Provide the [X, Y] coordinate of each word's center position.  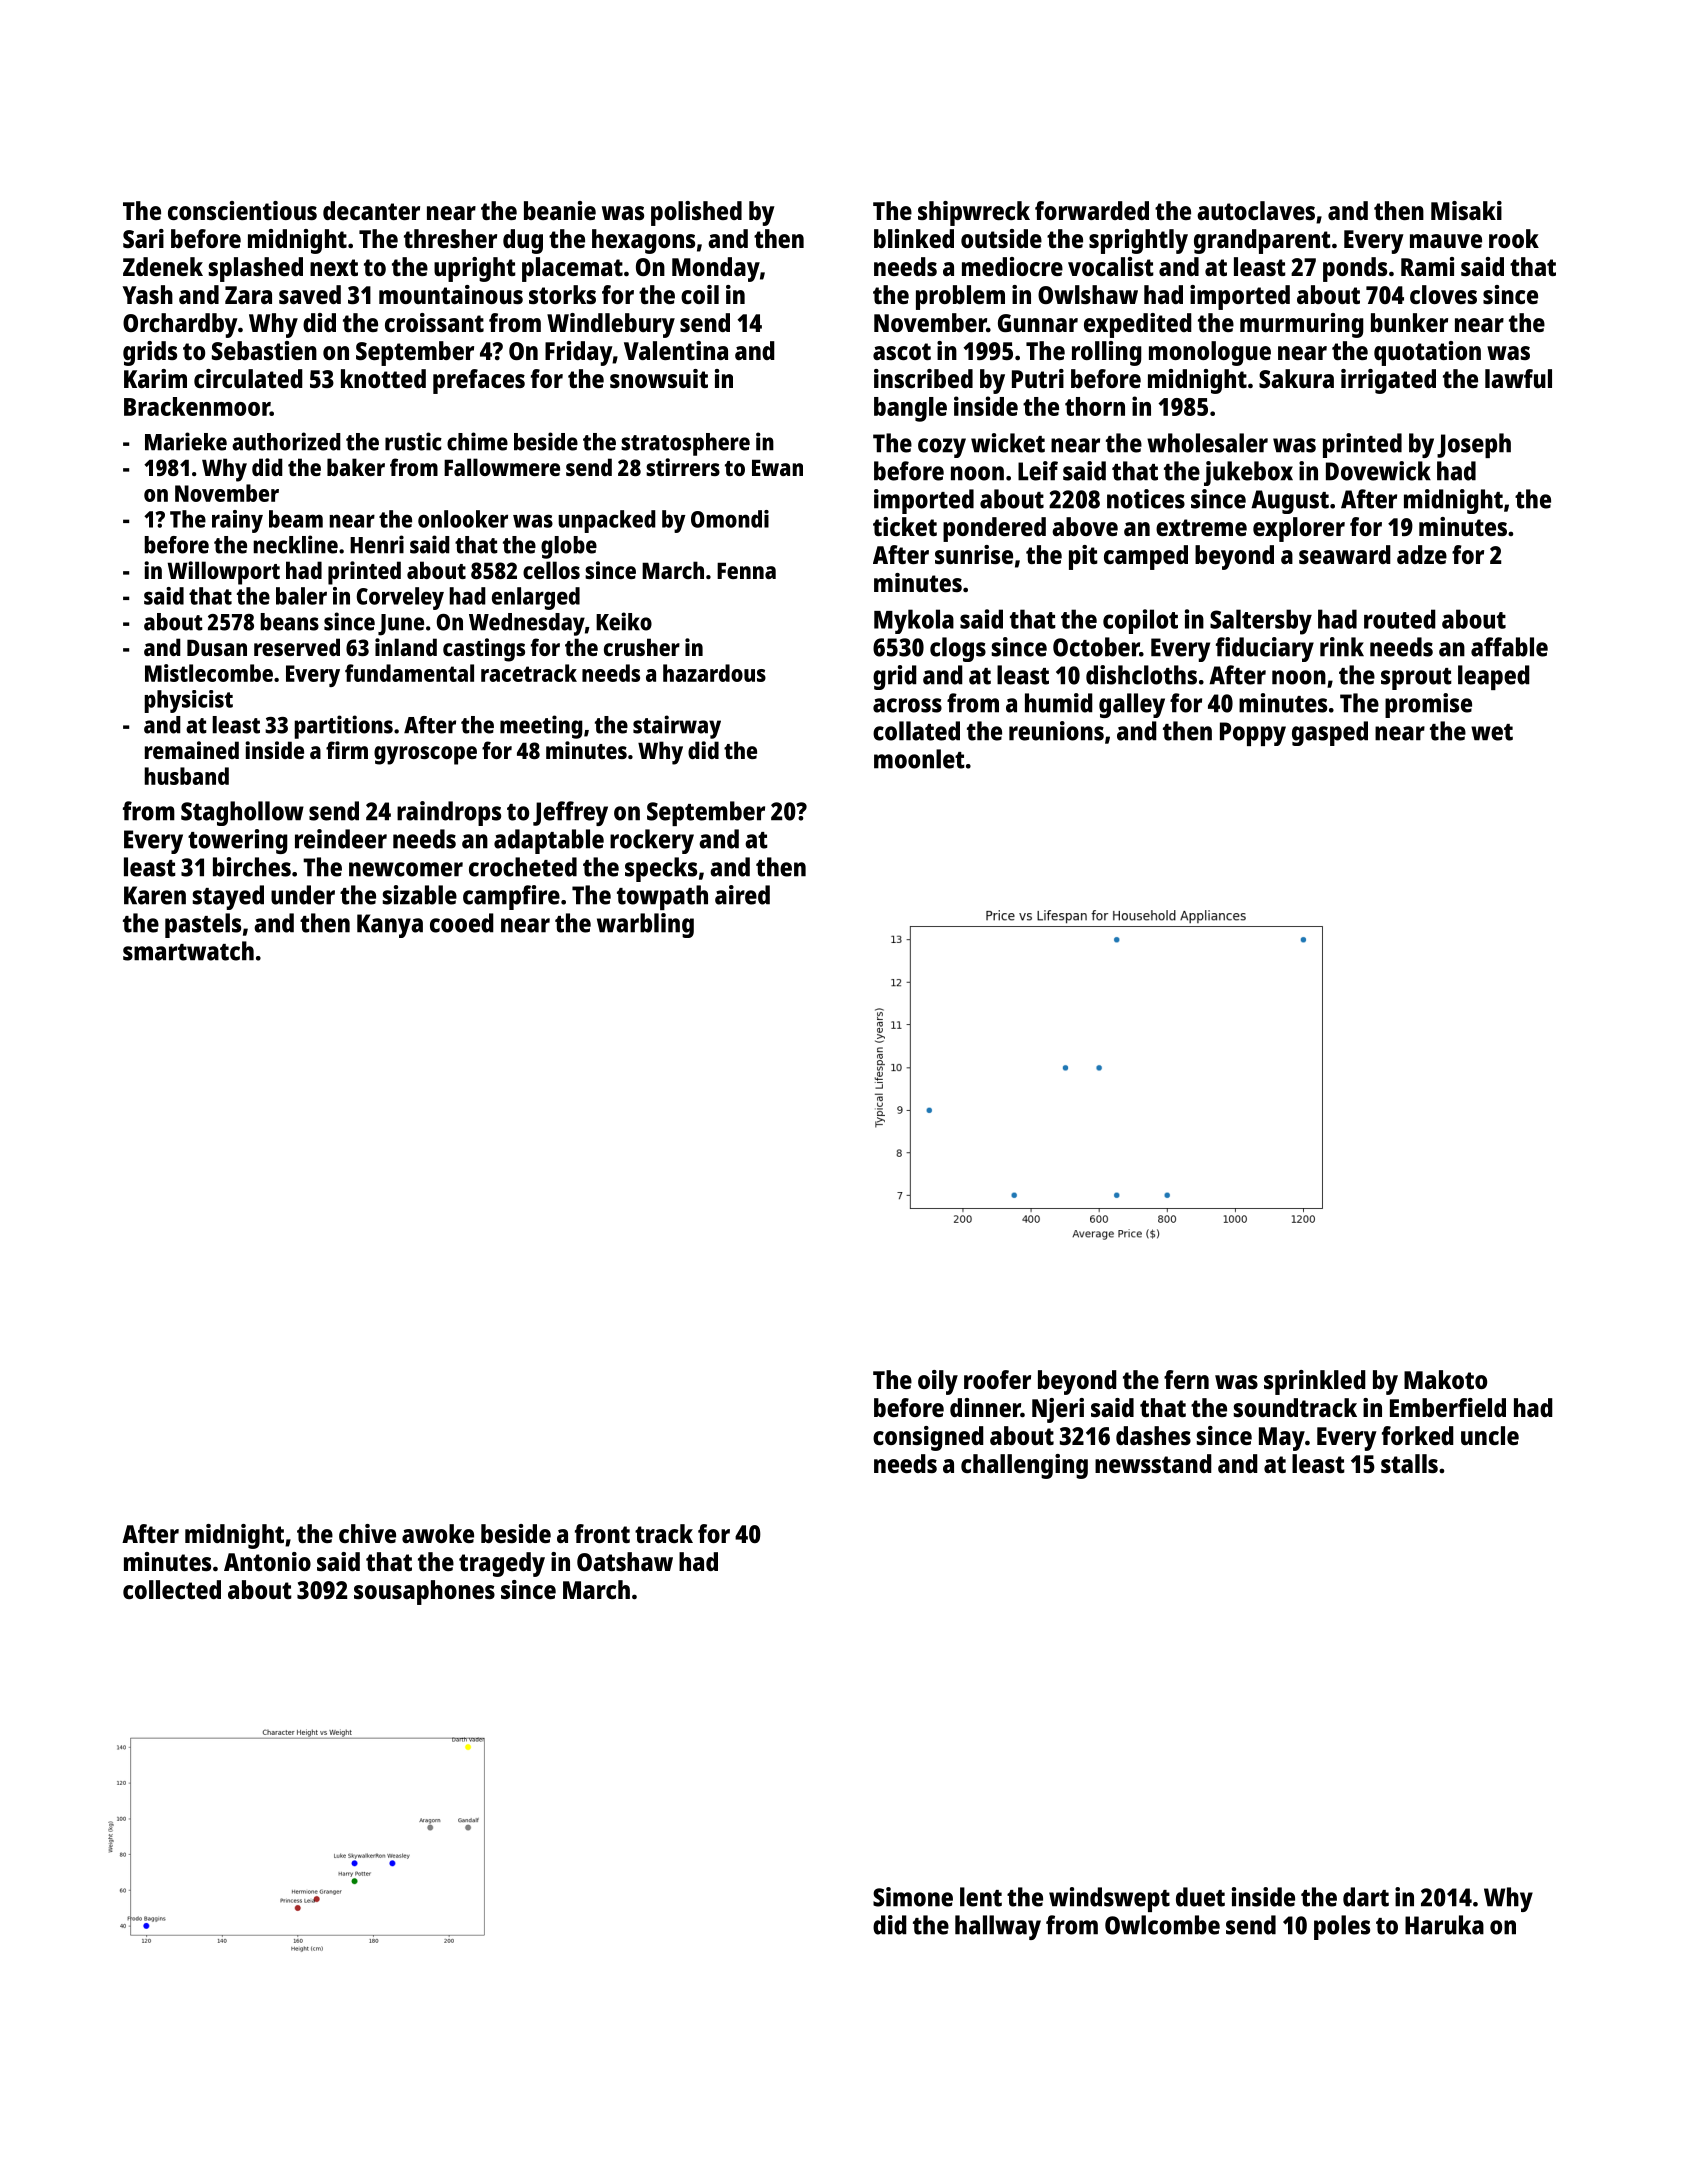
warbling [645, 925]
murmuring [1302, 325]
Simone [913, 1897]
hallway [998, 1927]
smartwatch [188, 951]
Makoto [1445, 1379]
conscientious [242, 210]
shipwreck [974, 213]
